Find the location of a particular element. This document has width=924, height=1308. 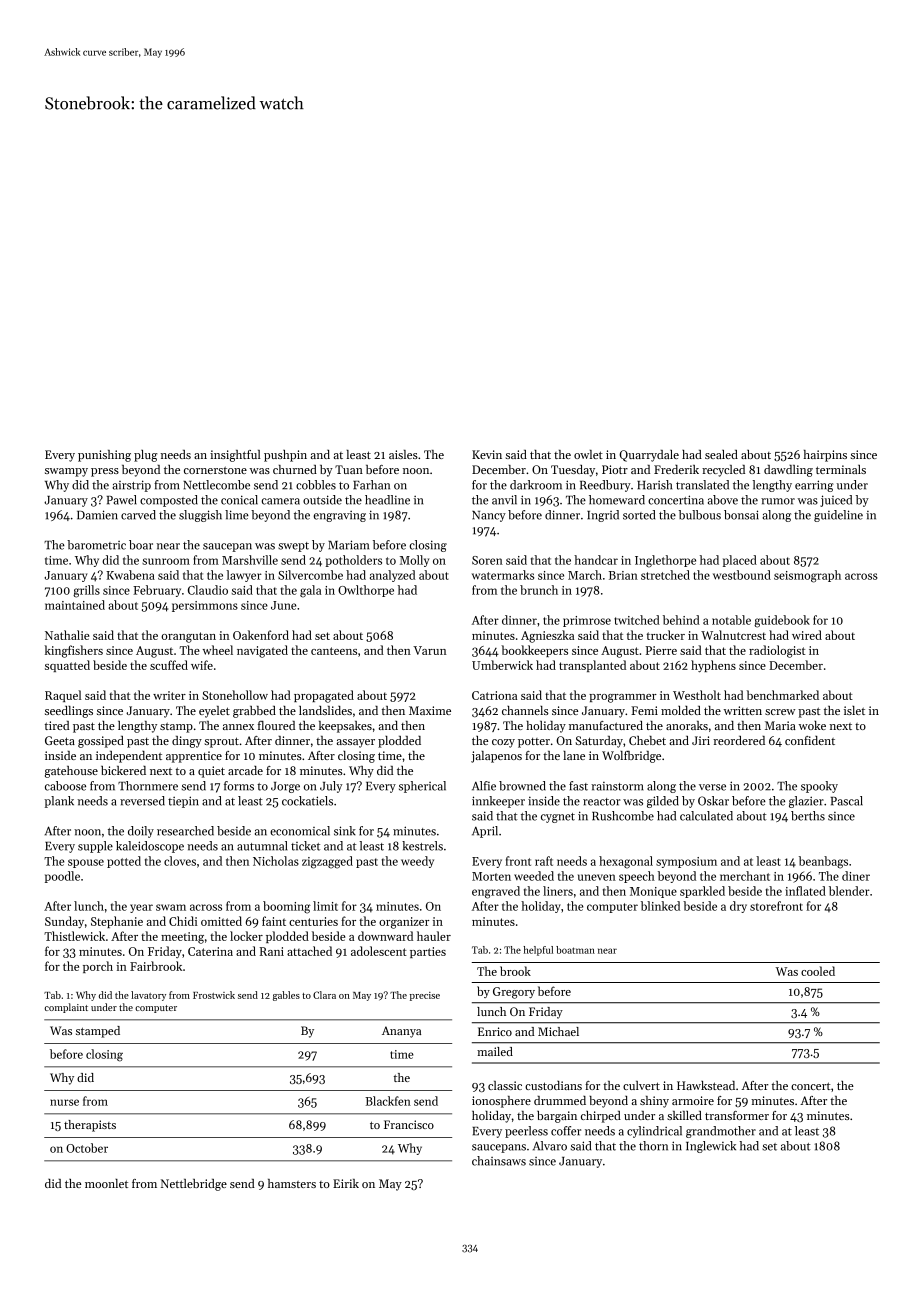

Eirik is located at coordinates (346, 1183).
